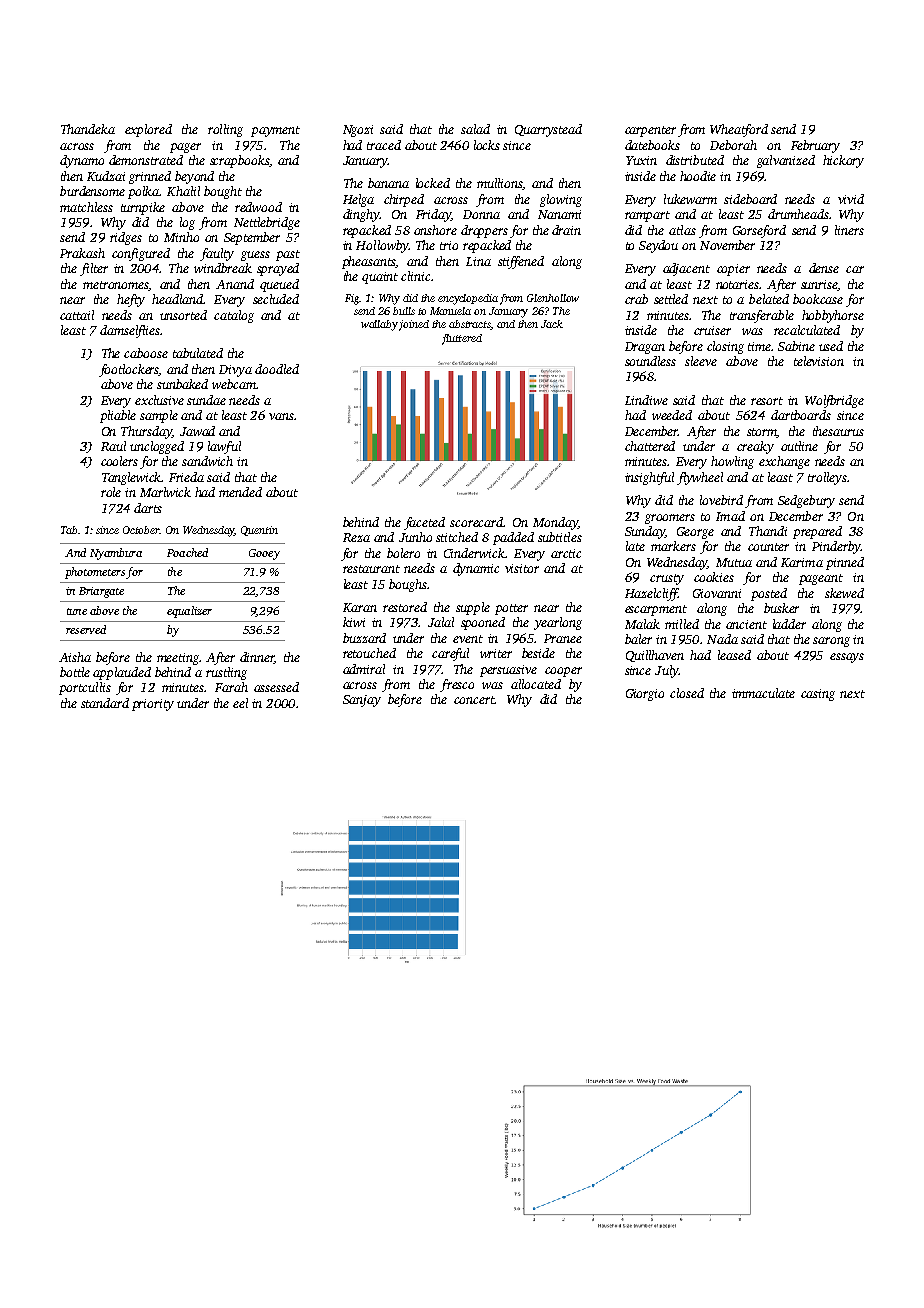 The width and height of the screenshot is (924, 1308). What do you see at coordinates (475, 129) in the screenshot?
I see `salad` at bounding box center [475, 129].
